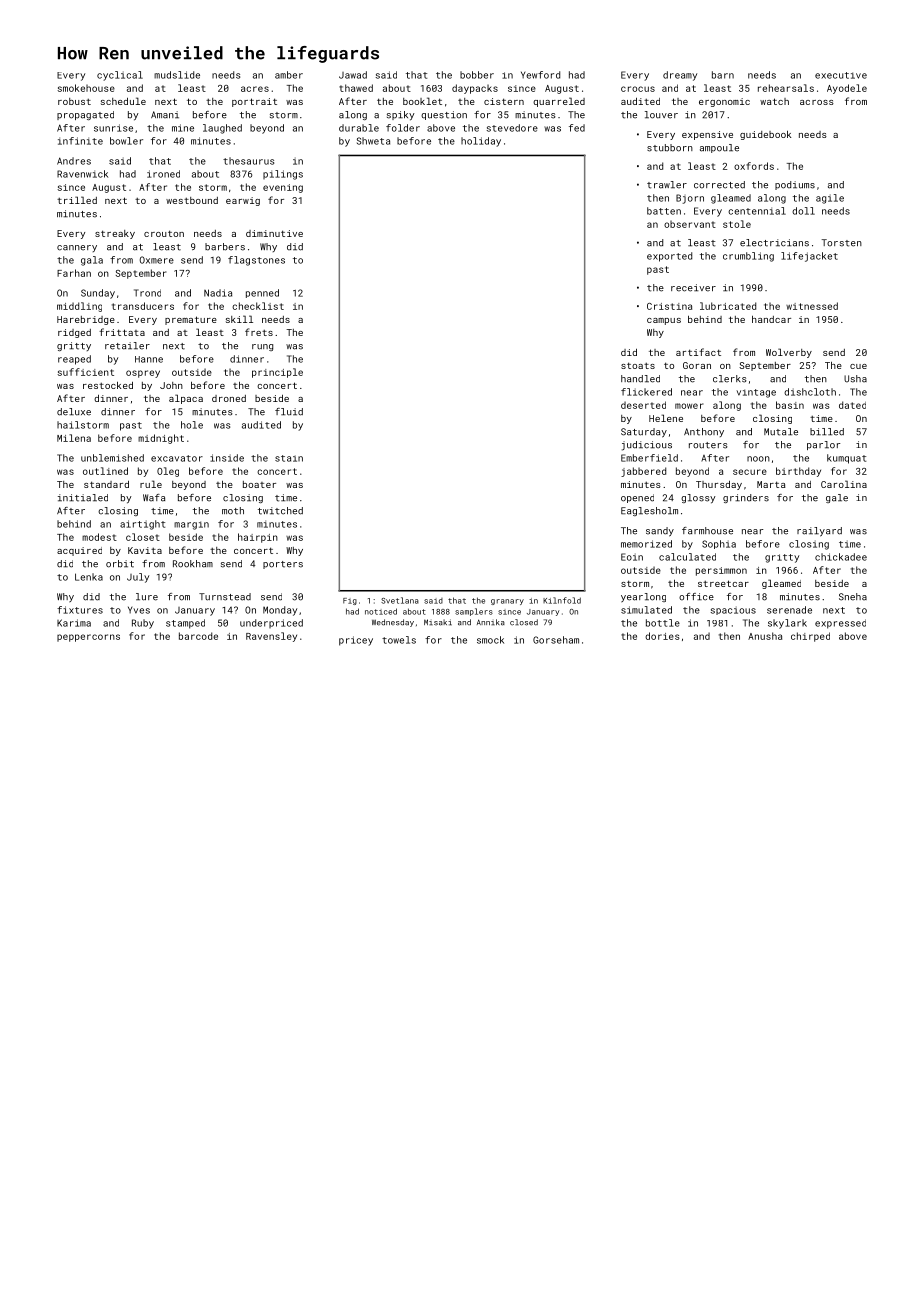  Describe the element at coordinates (667, 185) in the screenshot. I see `trawler` at that location.
